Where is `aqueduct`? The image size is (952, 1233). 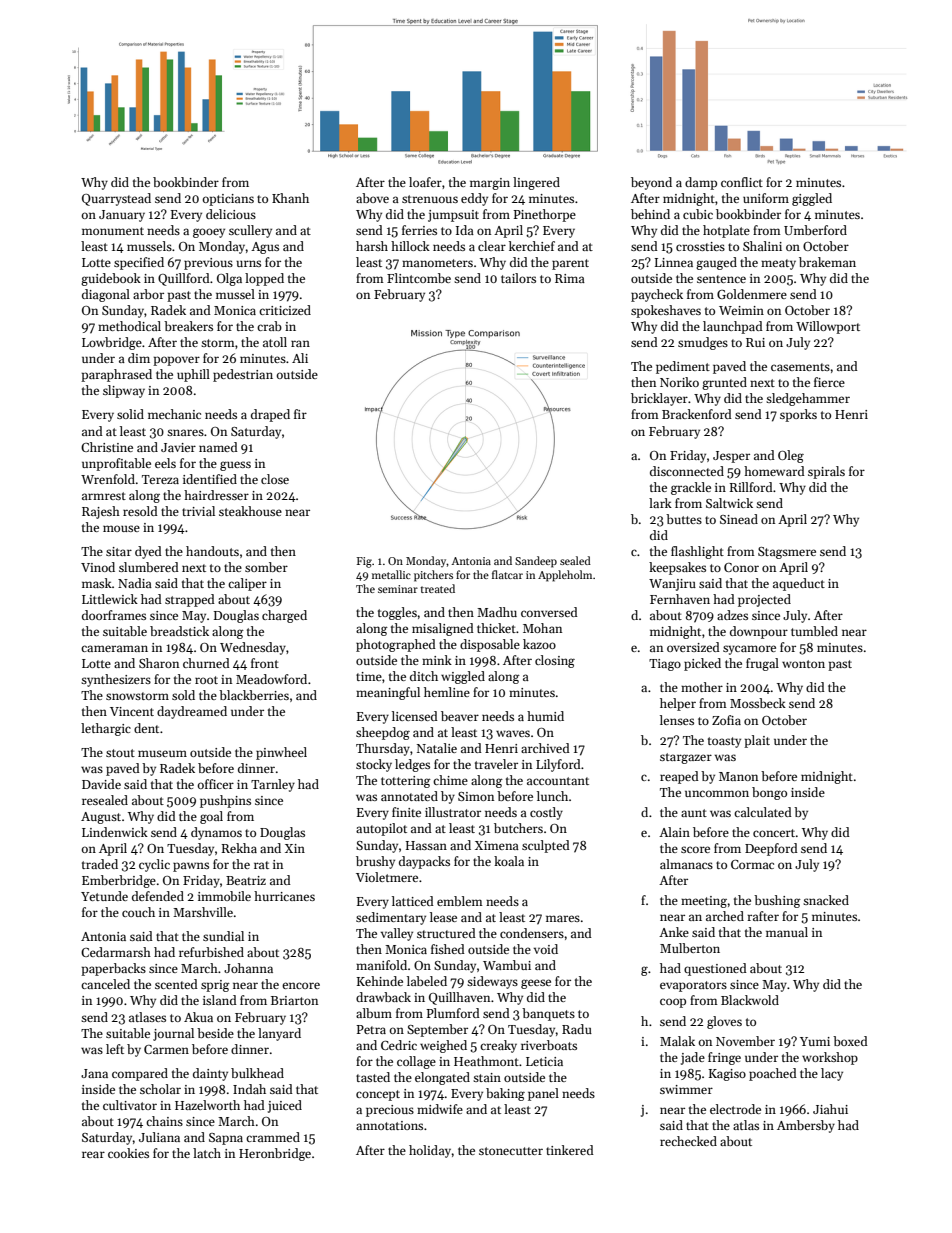 aqueduct is located at coordinates (799, 584).
